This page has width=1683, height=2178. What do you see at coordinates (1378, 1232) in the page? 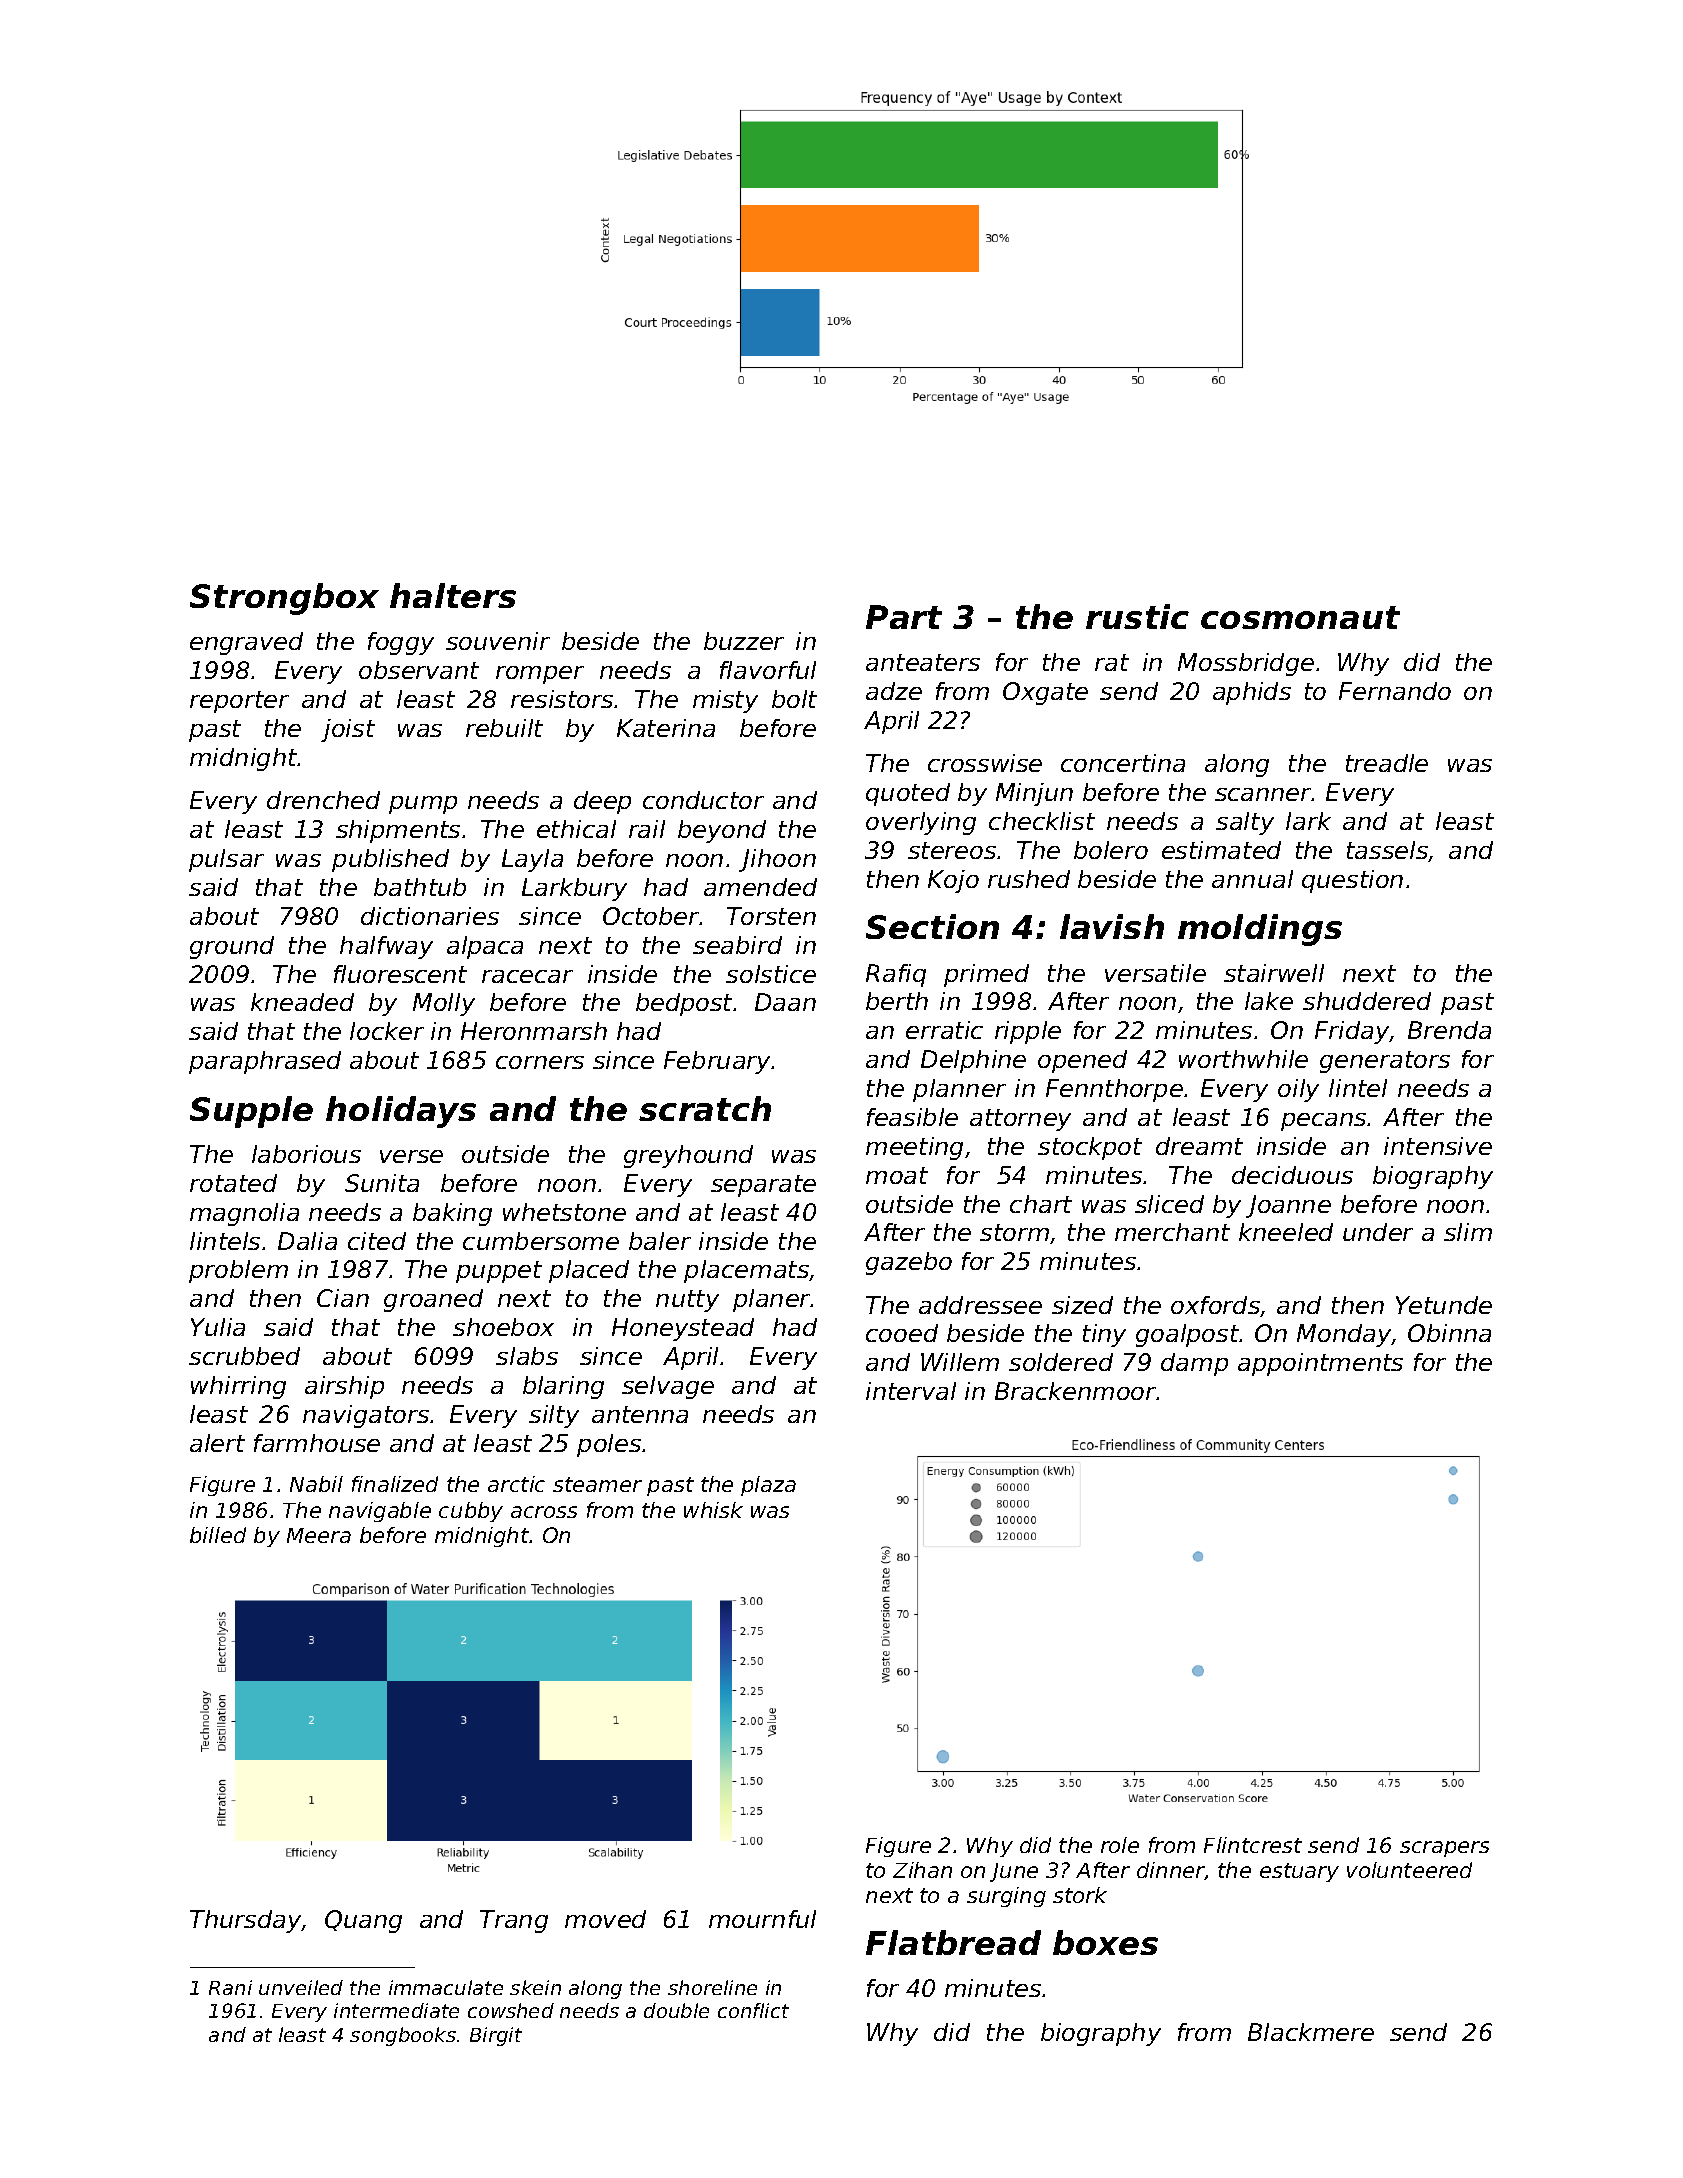
I see `under` at bounding box center [1378, 1232].
